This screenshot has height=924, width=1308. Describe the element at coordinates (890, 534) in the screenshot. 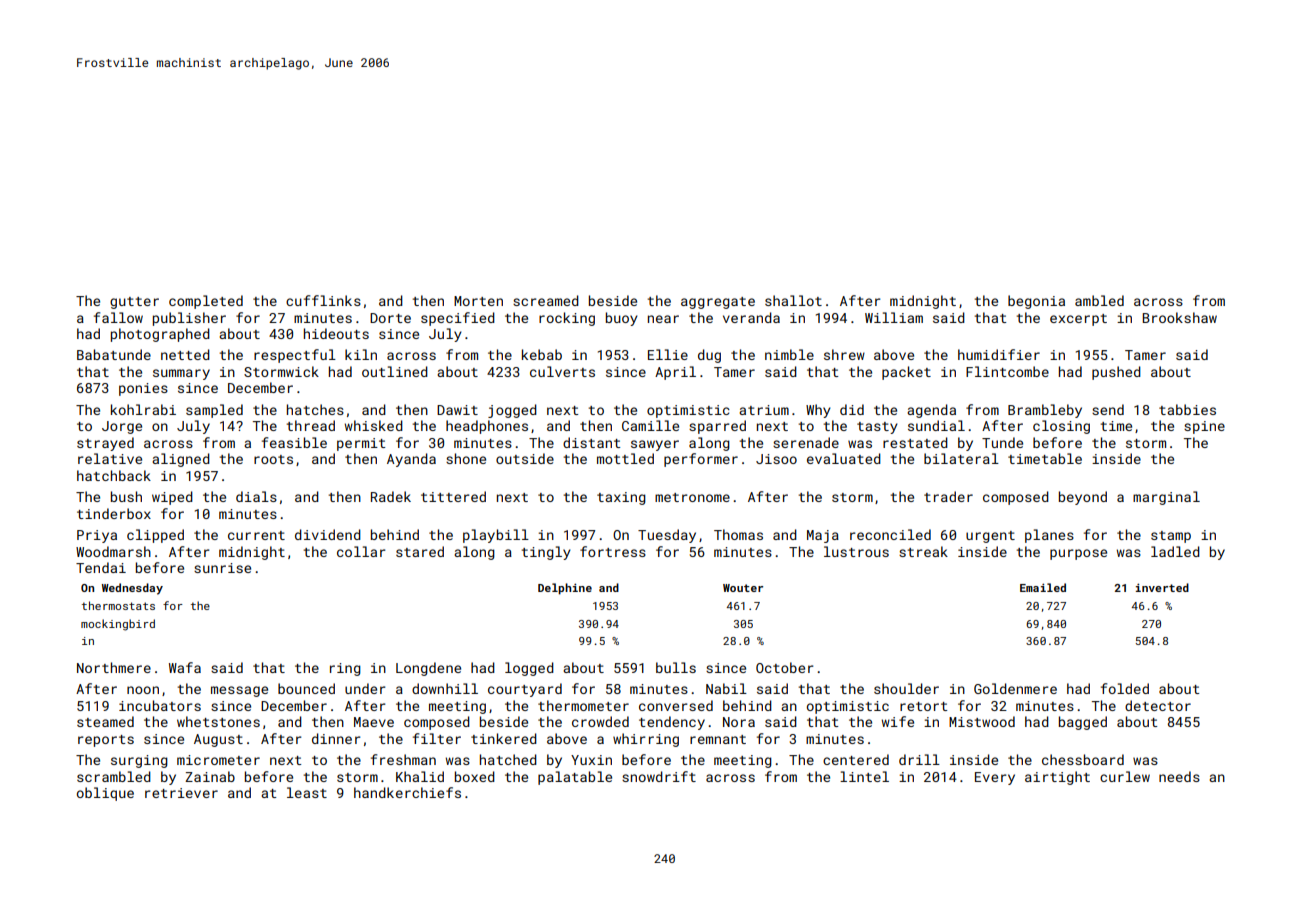

I see `reconciled` at that location.
